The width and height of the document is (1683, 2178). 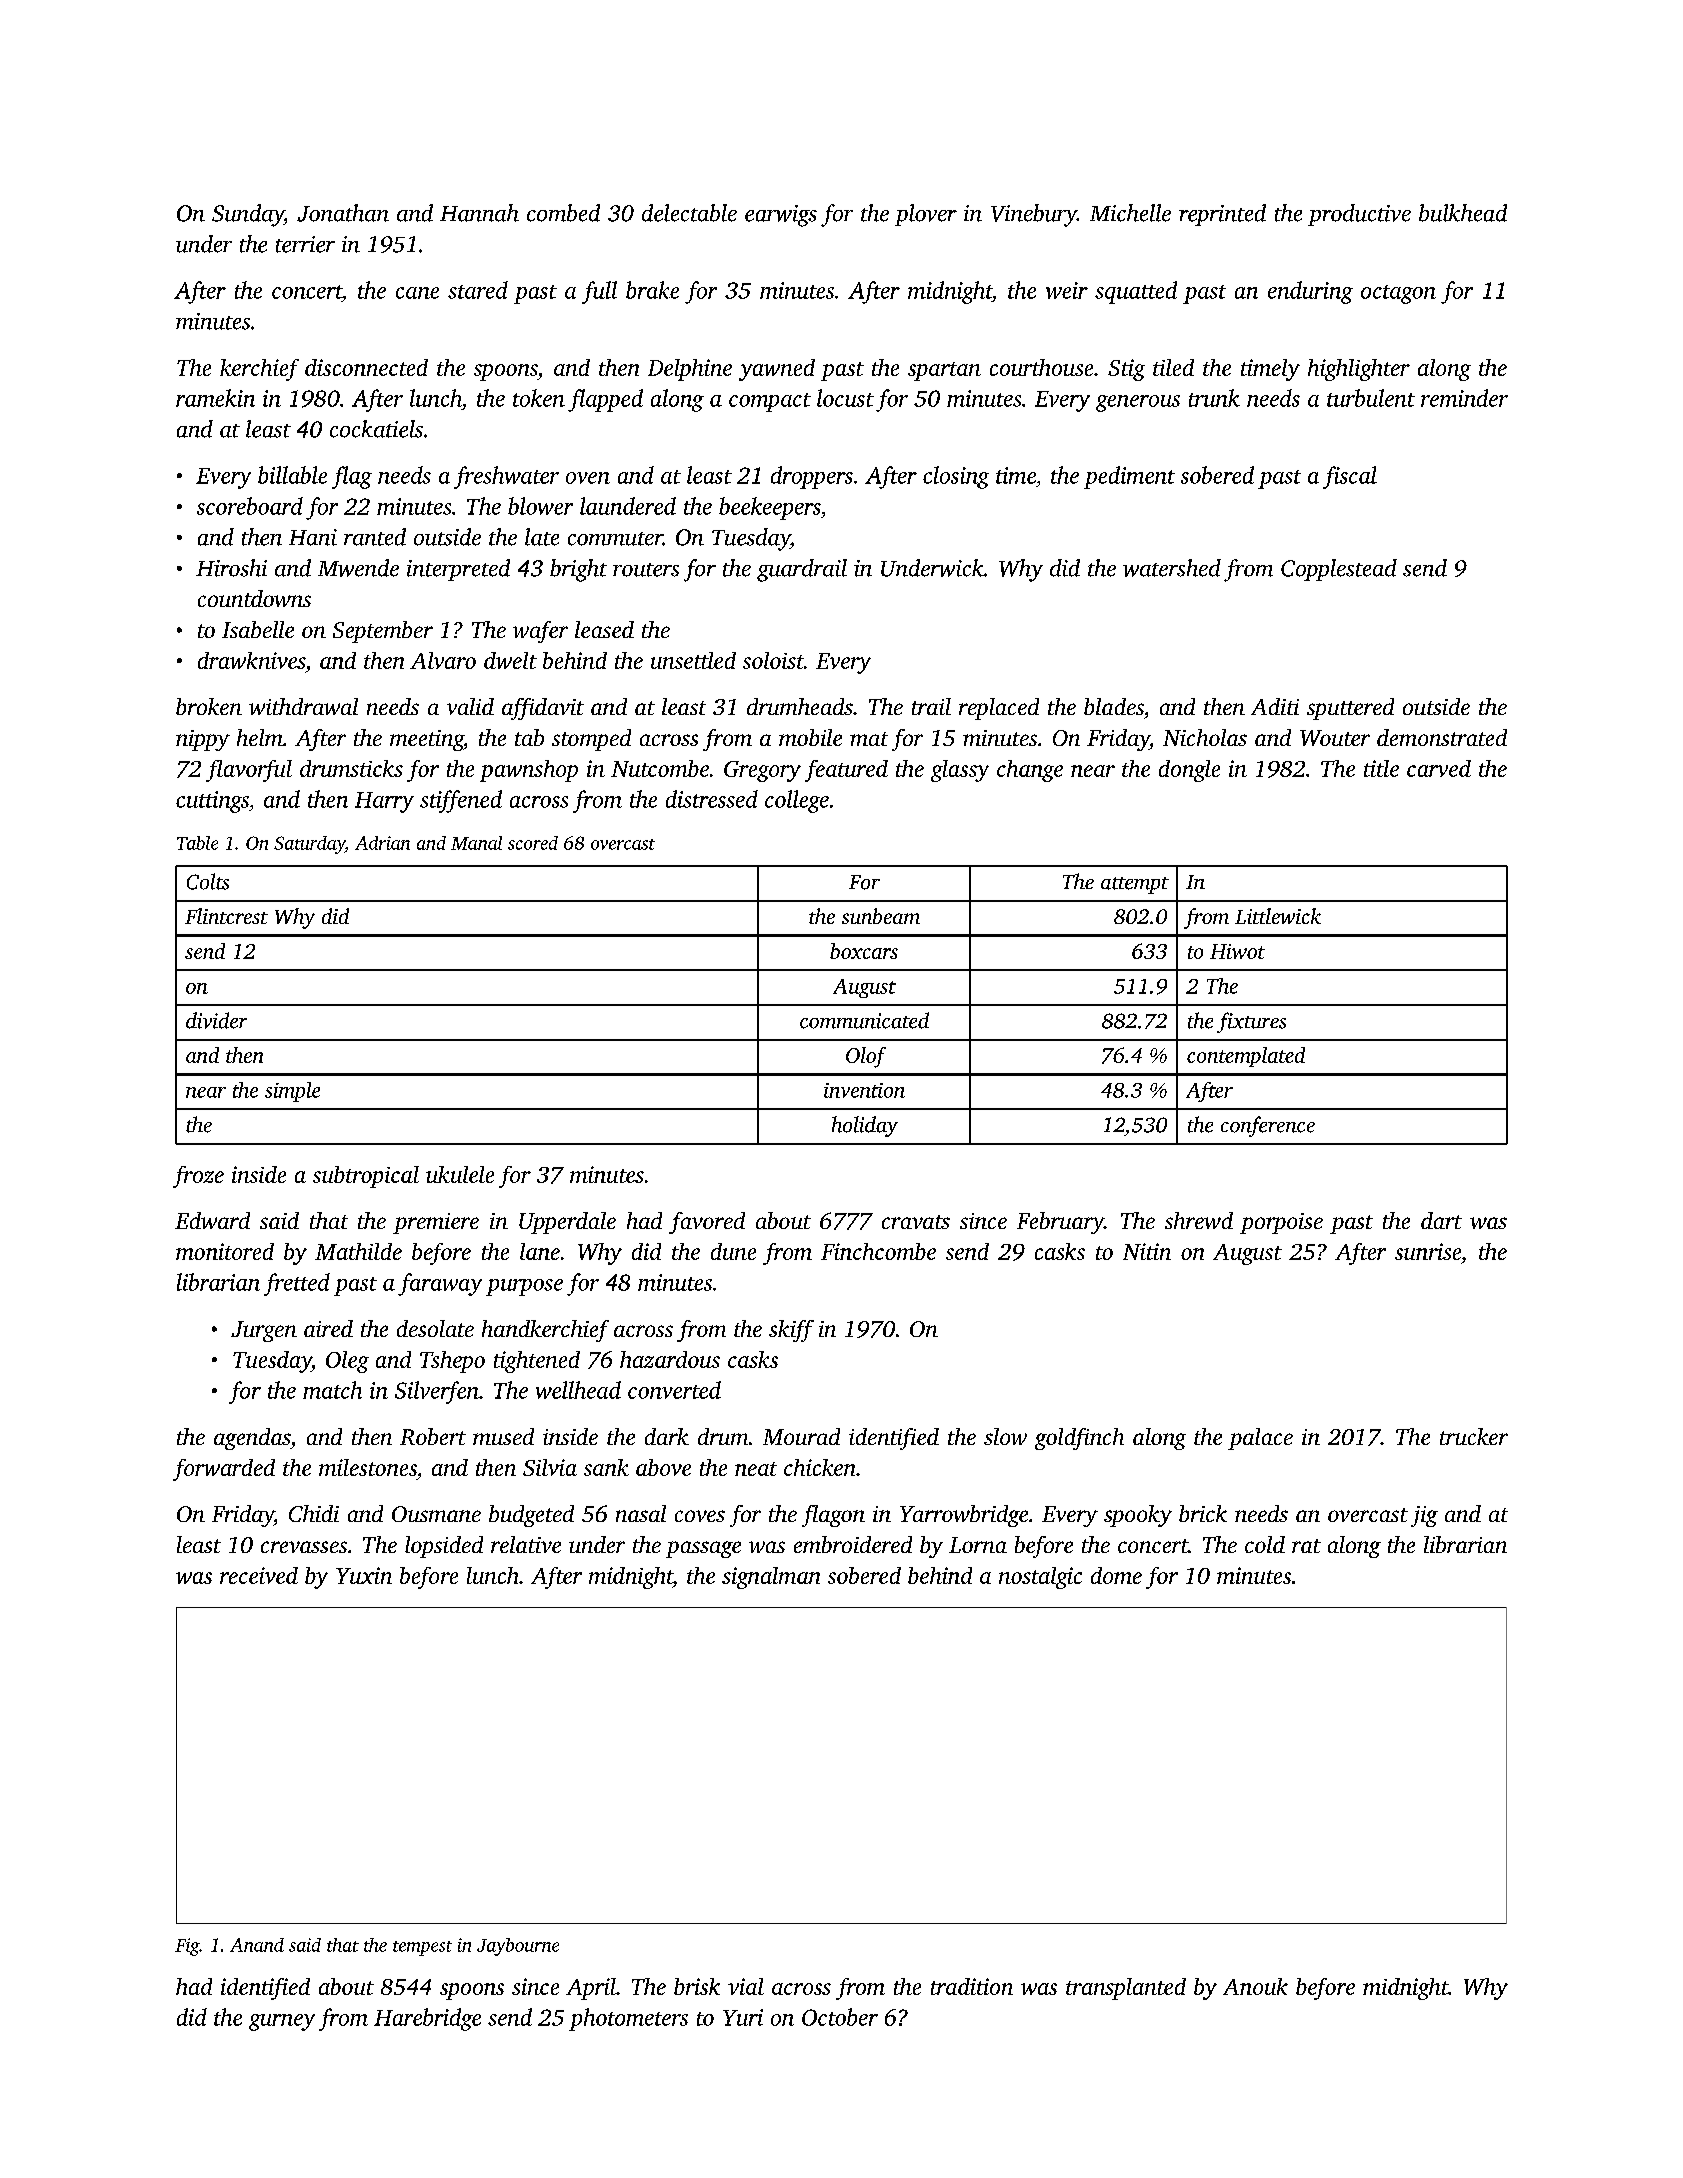 What do you see at coordinates (1255, 1986) in the document?
I see `Anouk` at bounding box center [1255, 1986].
